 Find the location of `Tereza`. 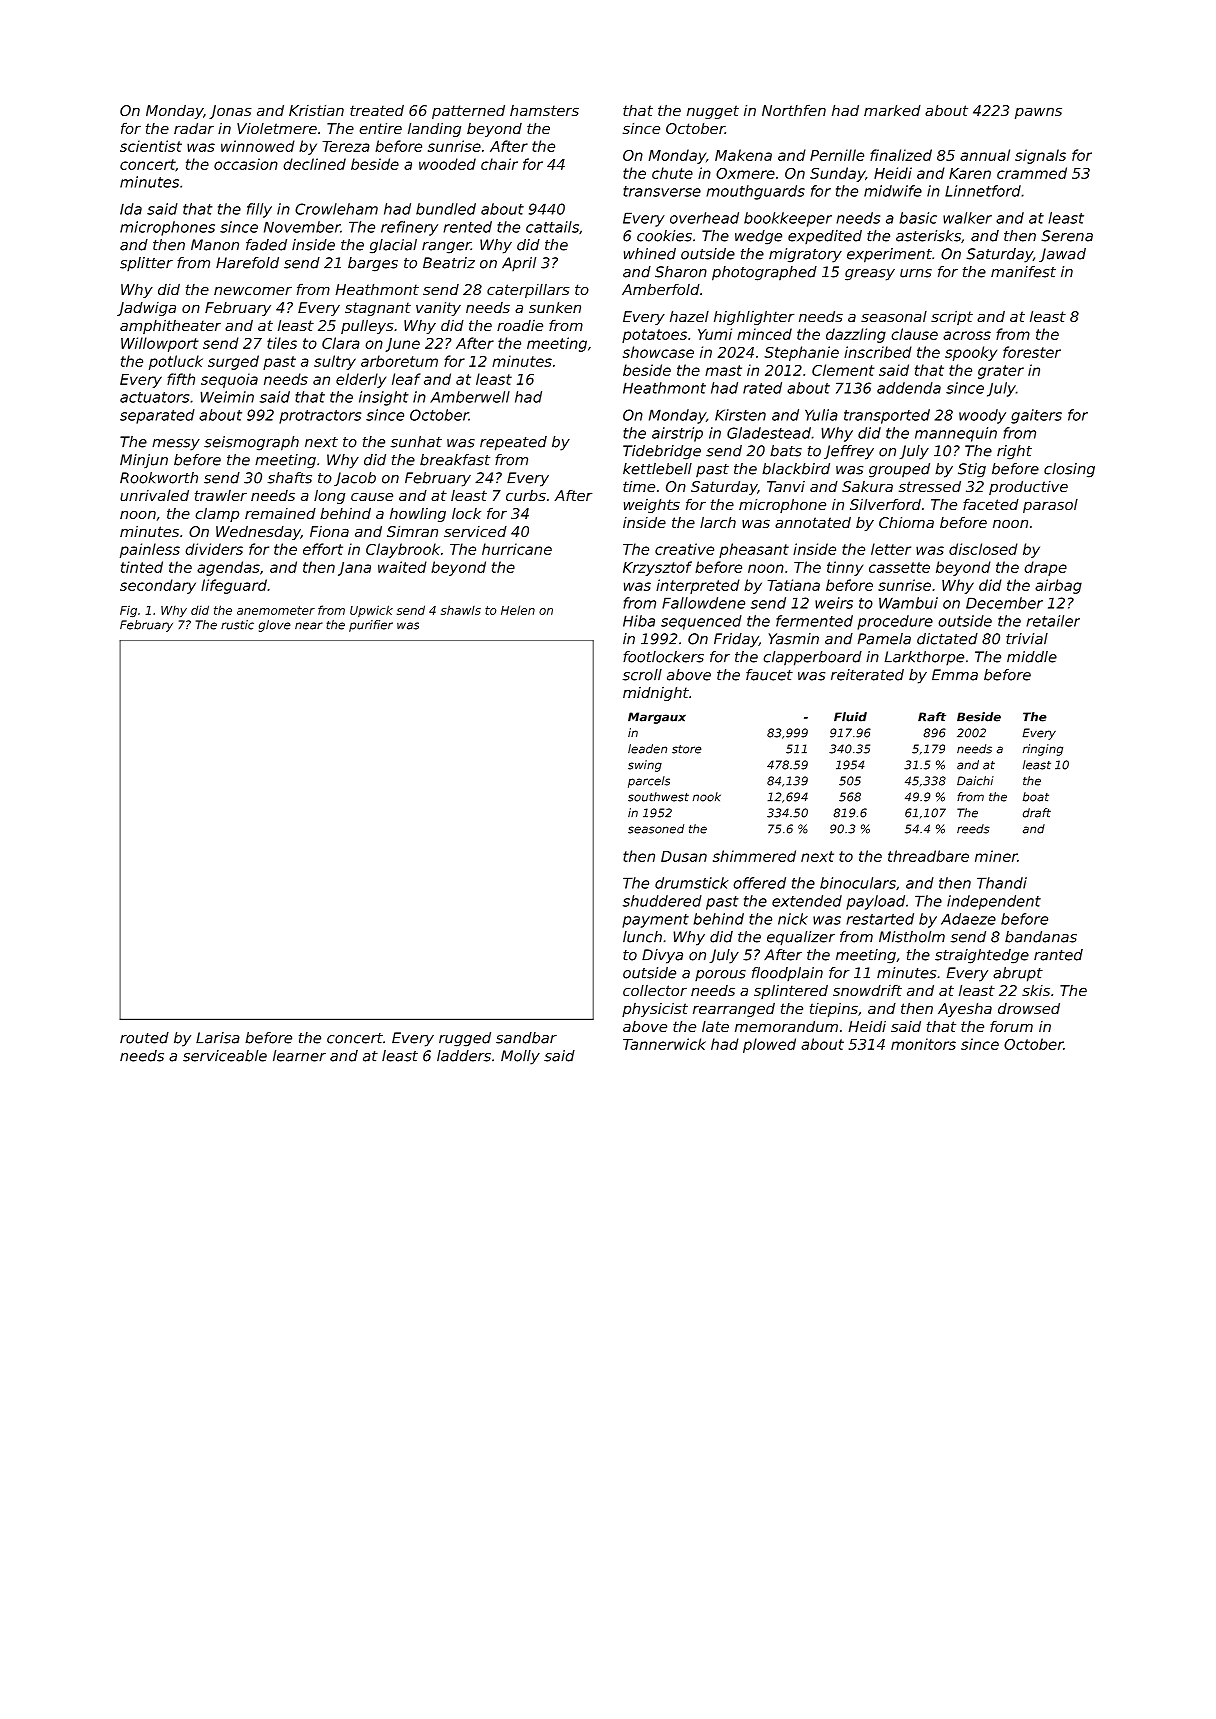

Tereza is located at coordinates (346, 146).
